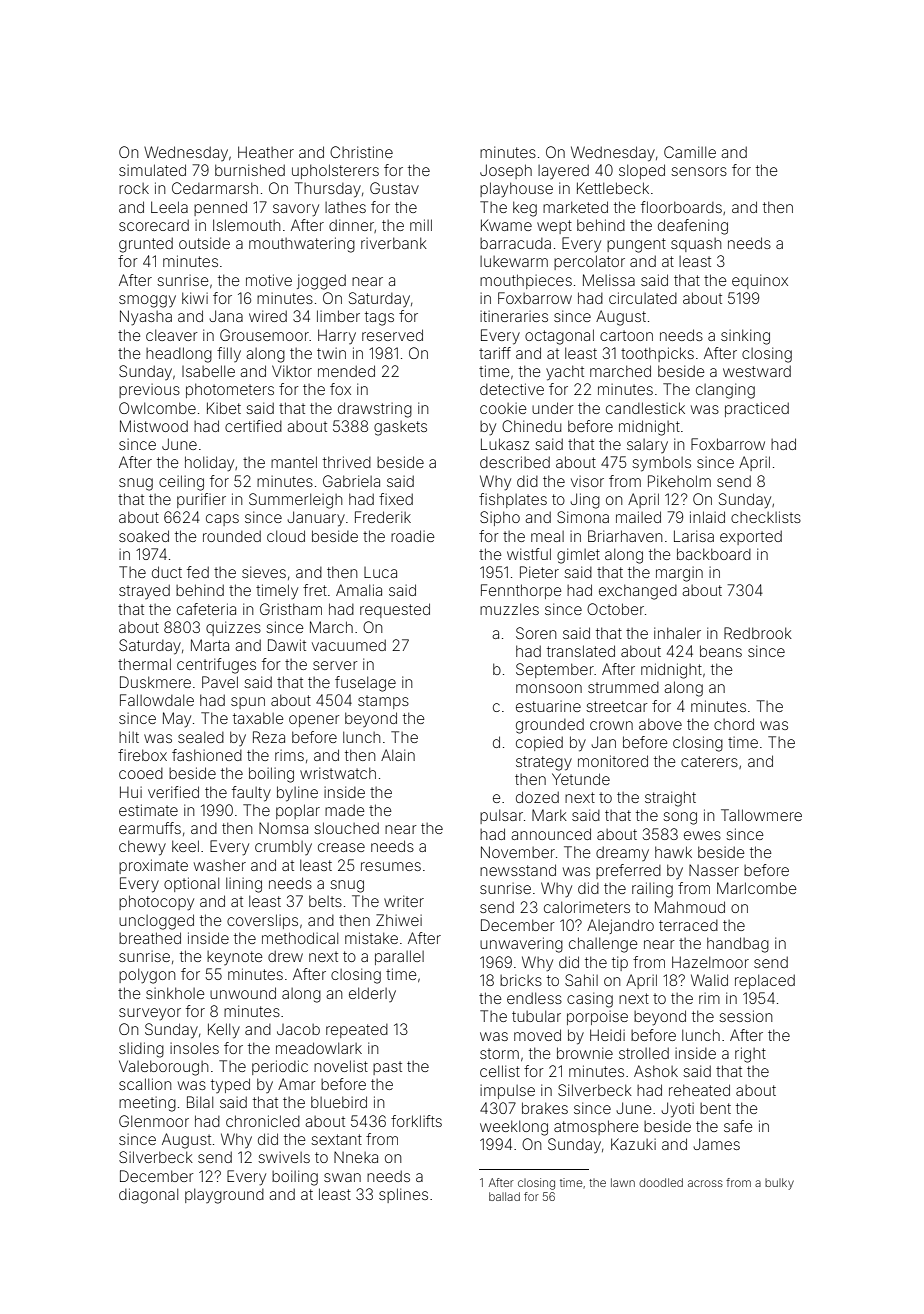 This screenshot has height=1314, width=924. I want to click on symbols, so click(661, 464).
